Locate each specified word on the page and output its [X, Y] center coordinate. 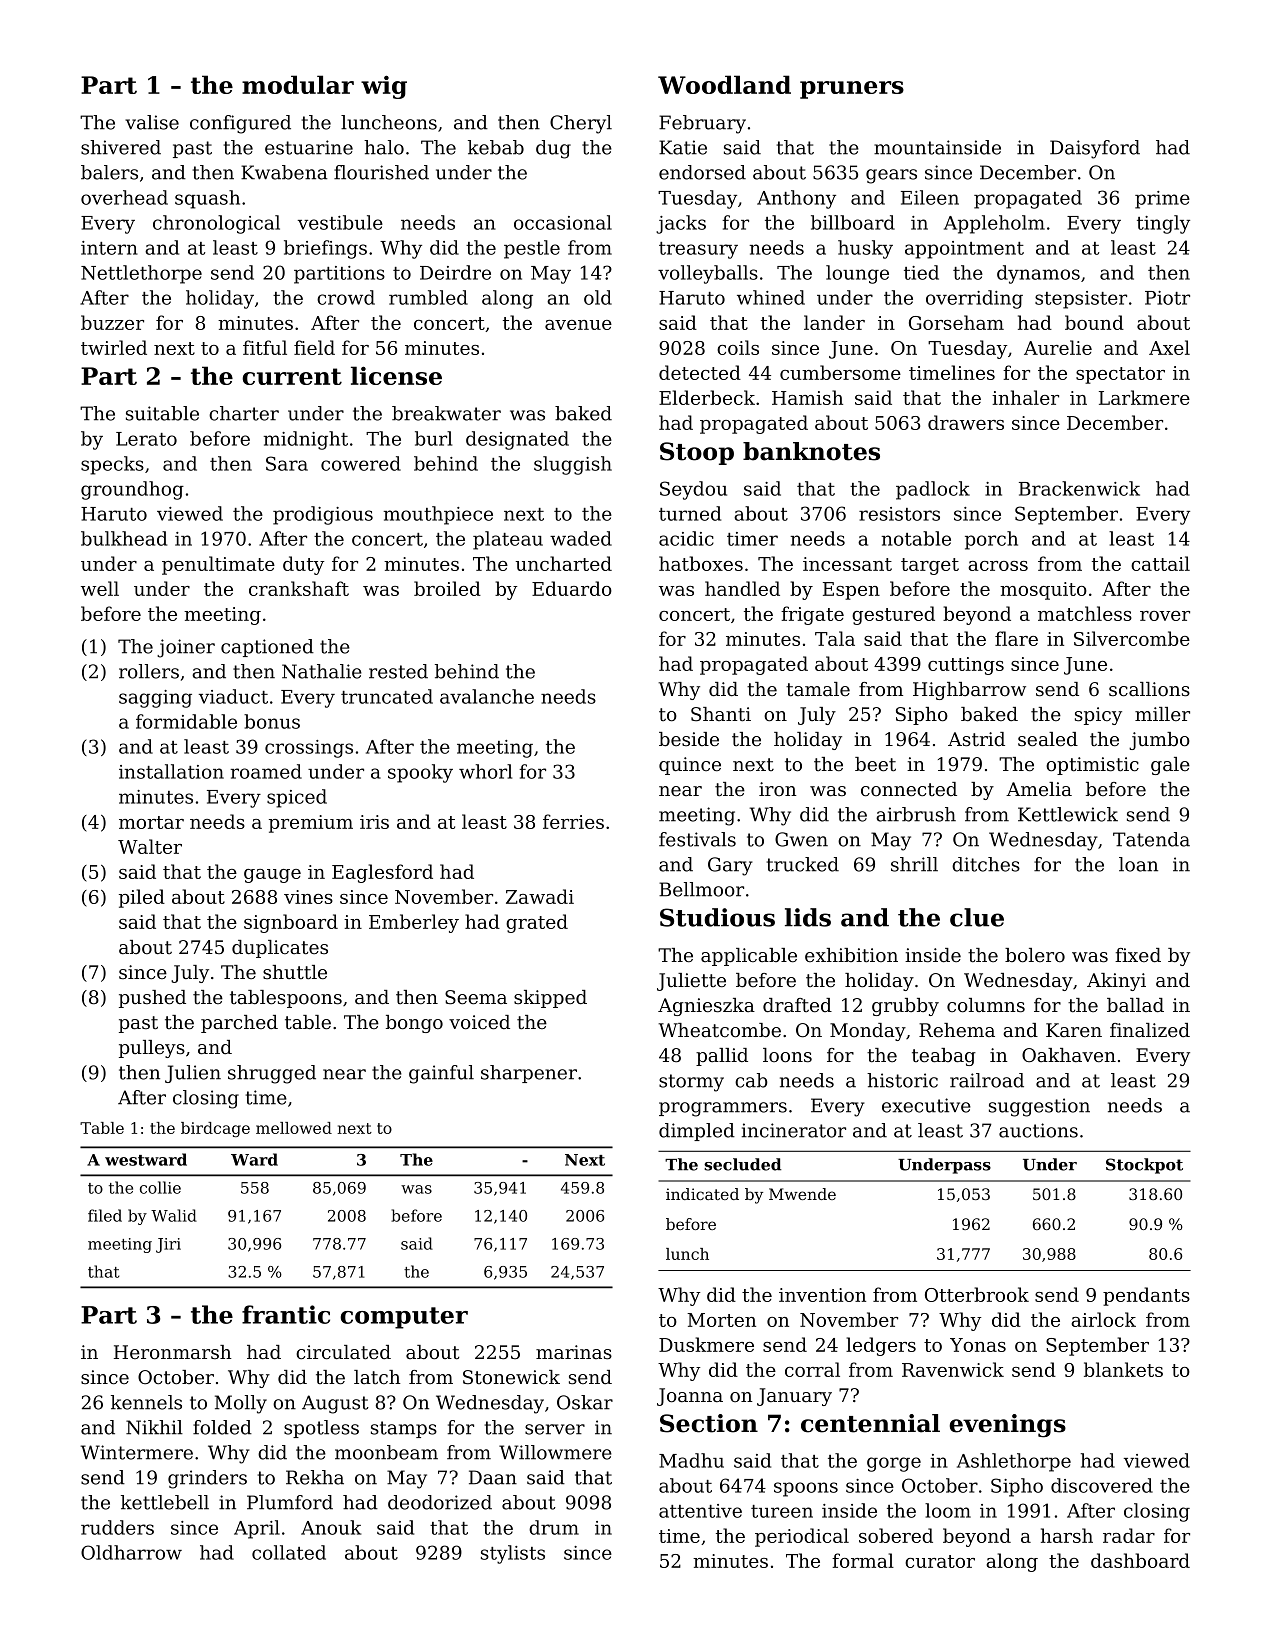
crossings [309, 749]
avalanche [487, 696]
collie [160, 1187]
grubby [905, 1007]
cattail [1160, 563]
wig [384, 87]
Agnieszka [706, 1007]
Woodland [724, 84]
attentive [700, 1511]
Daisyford [1095, 149]
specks [112, 465]
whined [771, 297]
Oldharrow [131, 1552]
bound [1094, 322]
